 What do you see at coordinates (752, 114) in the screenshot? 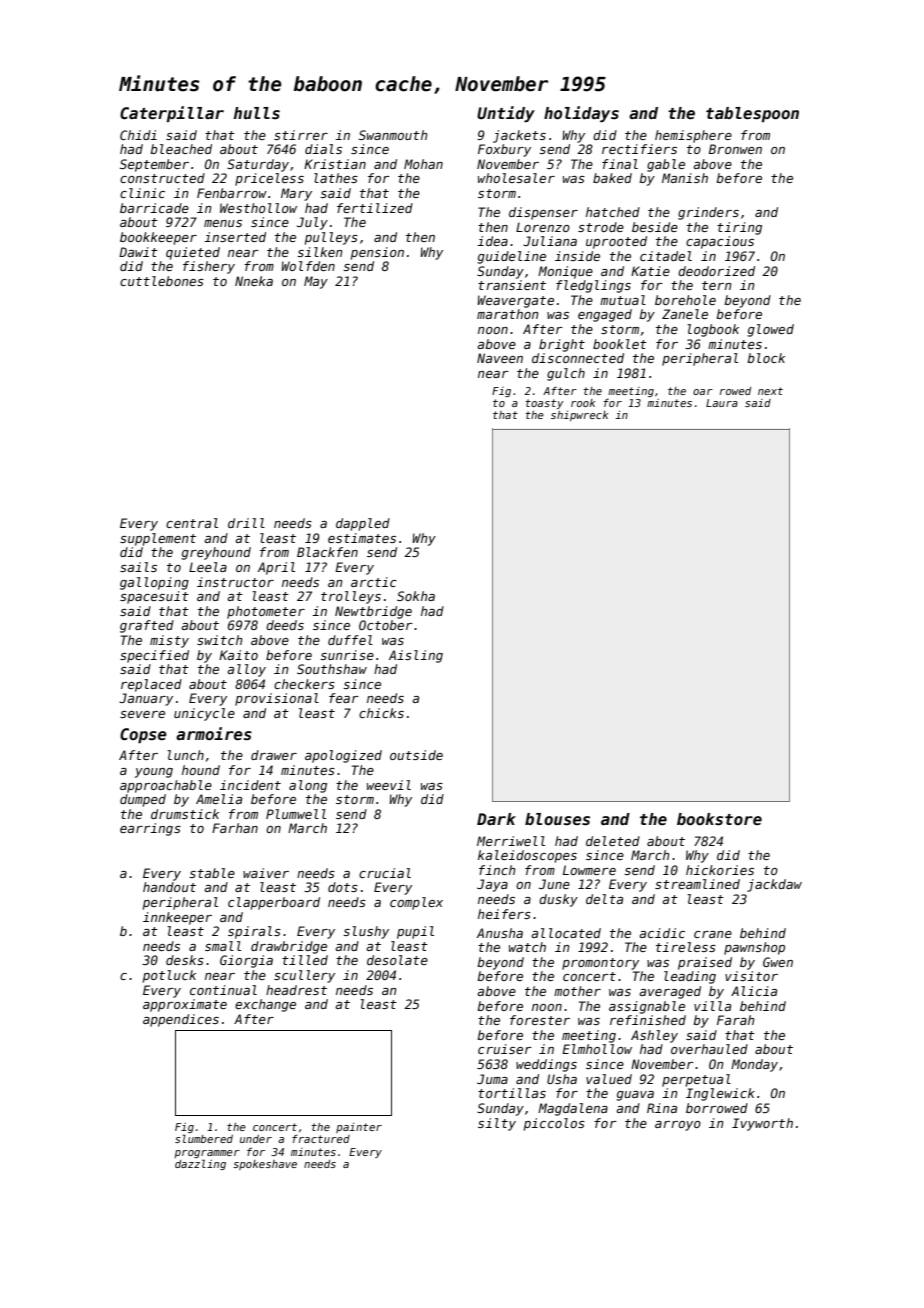
I see `tablespoon` at bounding box center [752, 114].
